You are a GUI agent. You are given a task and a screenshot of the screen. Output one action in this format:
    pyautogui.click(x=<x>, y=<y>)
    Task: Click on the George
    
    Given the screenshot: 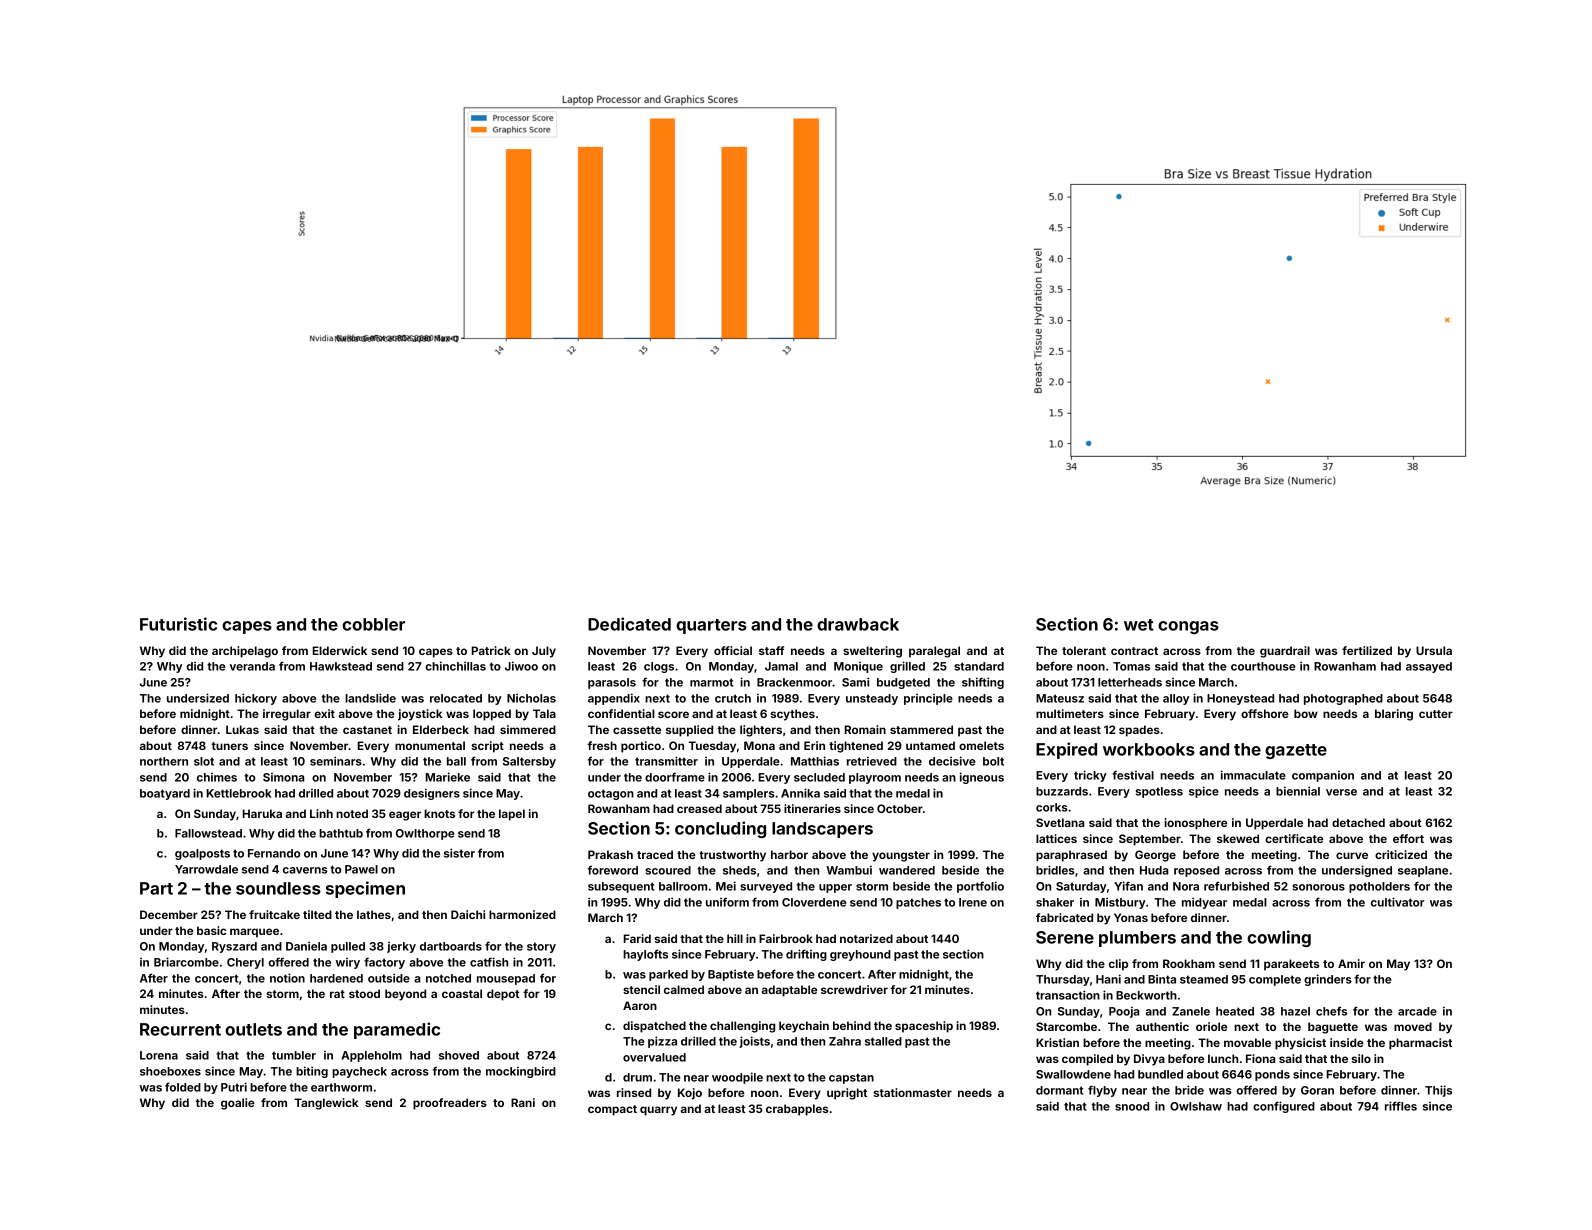 What is the action you would take?
    pyautogui.click(x=1155, y=856)
